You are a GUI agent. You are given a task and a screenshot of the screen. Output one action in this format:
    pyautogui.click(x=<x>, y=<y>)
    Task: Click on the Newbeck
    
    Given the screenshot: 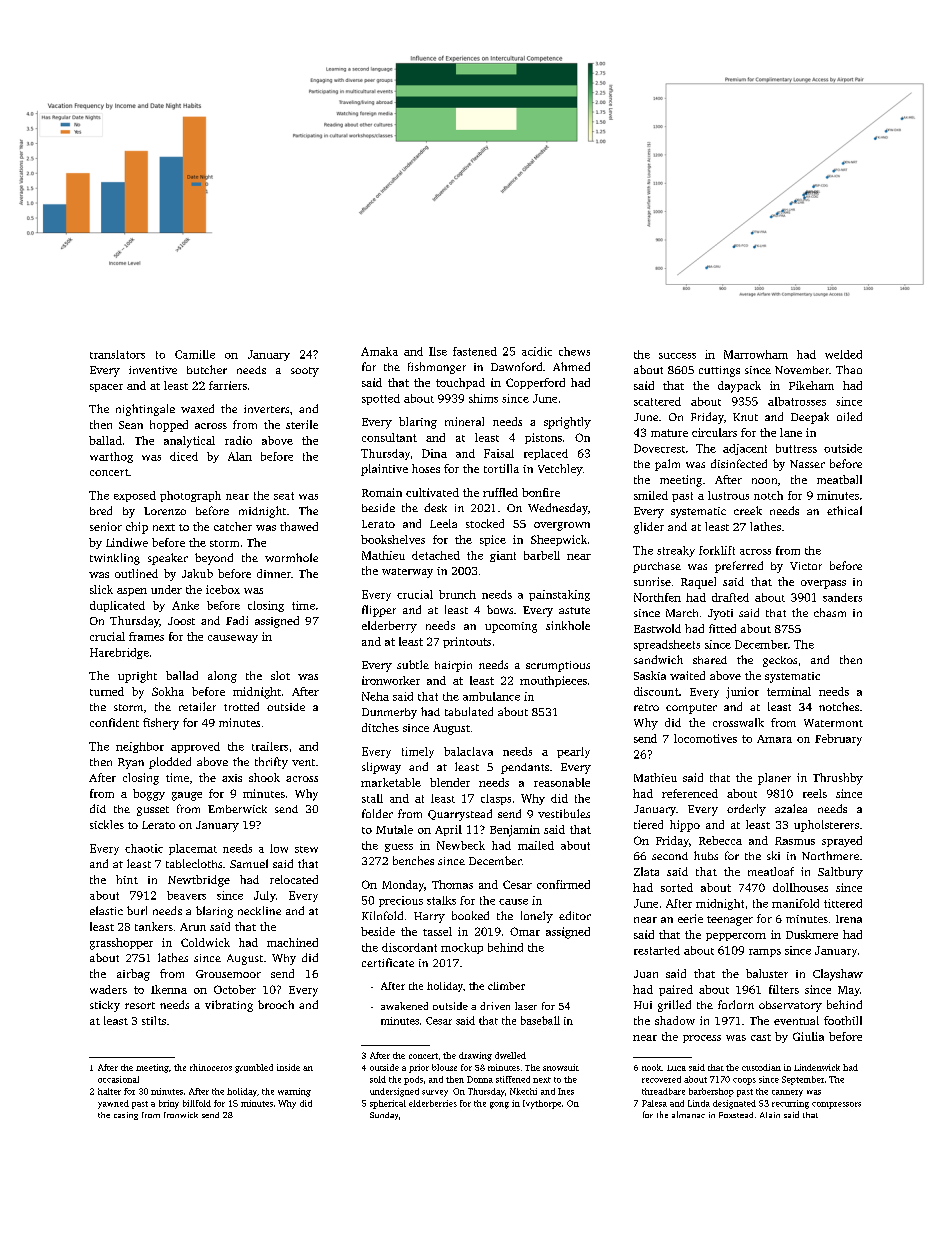 What is the action you would take?
    pyautogui.click(x=461, y=845)
